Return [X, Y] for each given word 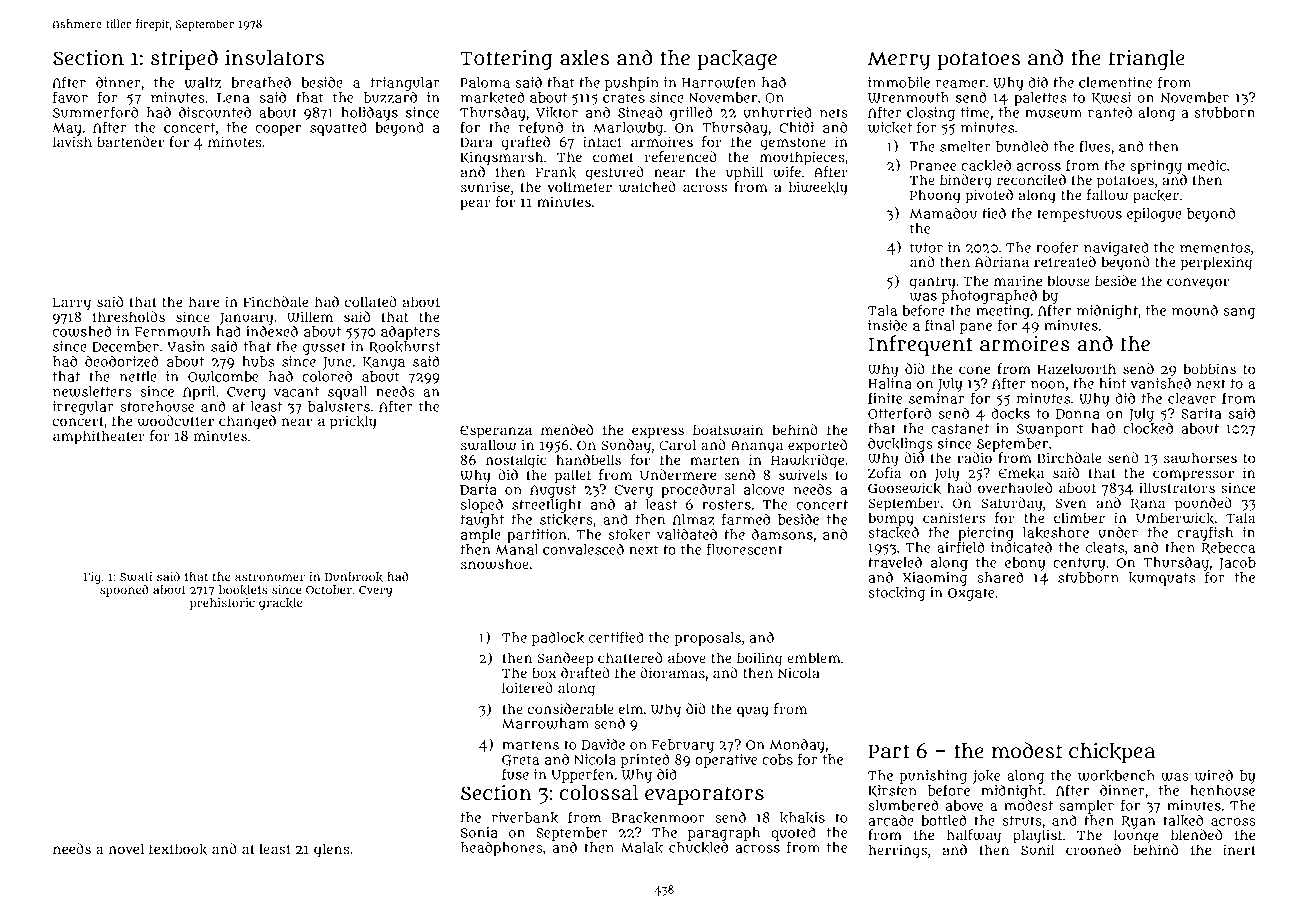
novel [126, 848]
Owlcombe [223, 376]
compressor [1193, 476]
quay [753, 712]
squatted [338, 129]
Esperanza [496, 432]
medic [1206, 165]
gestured [615, 173]
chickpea [1112, 753]
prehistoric [222, 604]
